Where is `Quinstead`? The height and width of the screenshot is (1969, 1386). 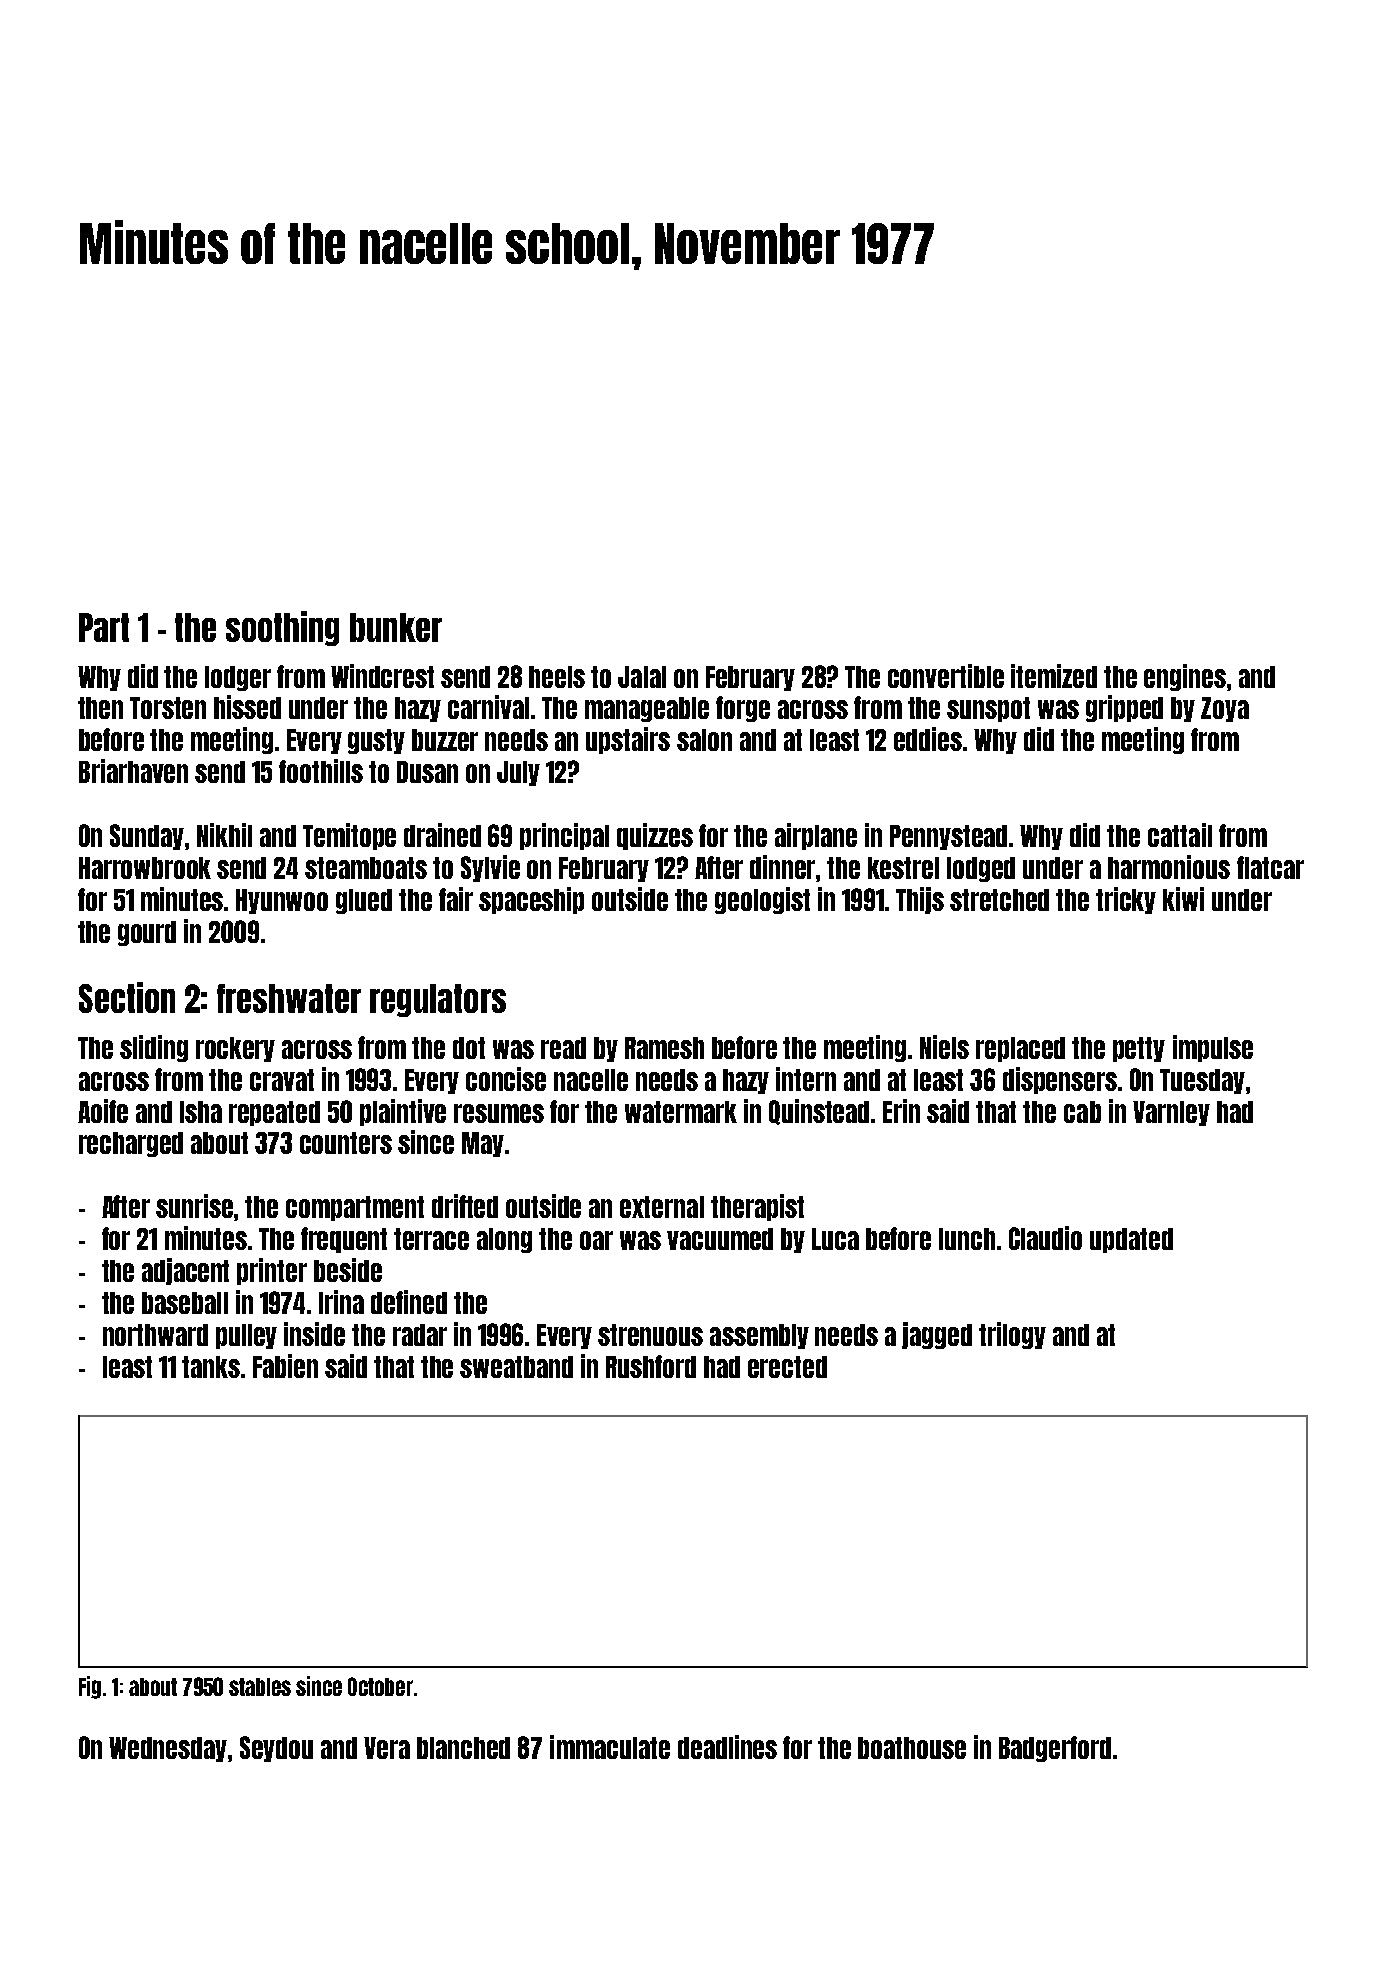
Quinstead is located at coordinates (819, 1112).
